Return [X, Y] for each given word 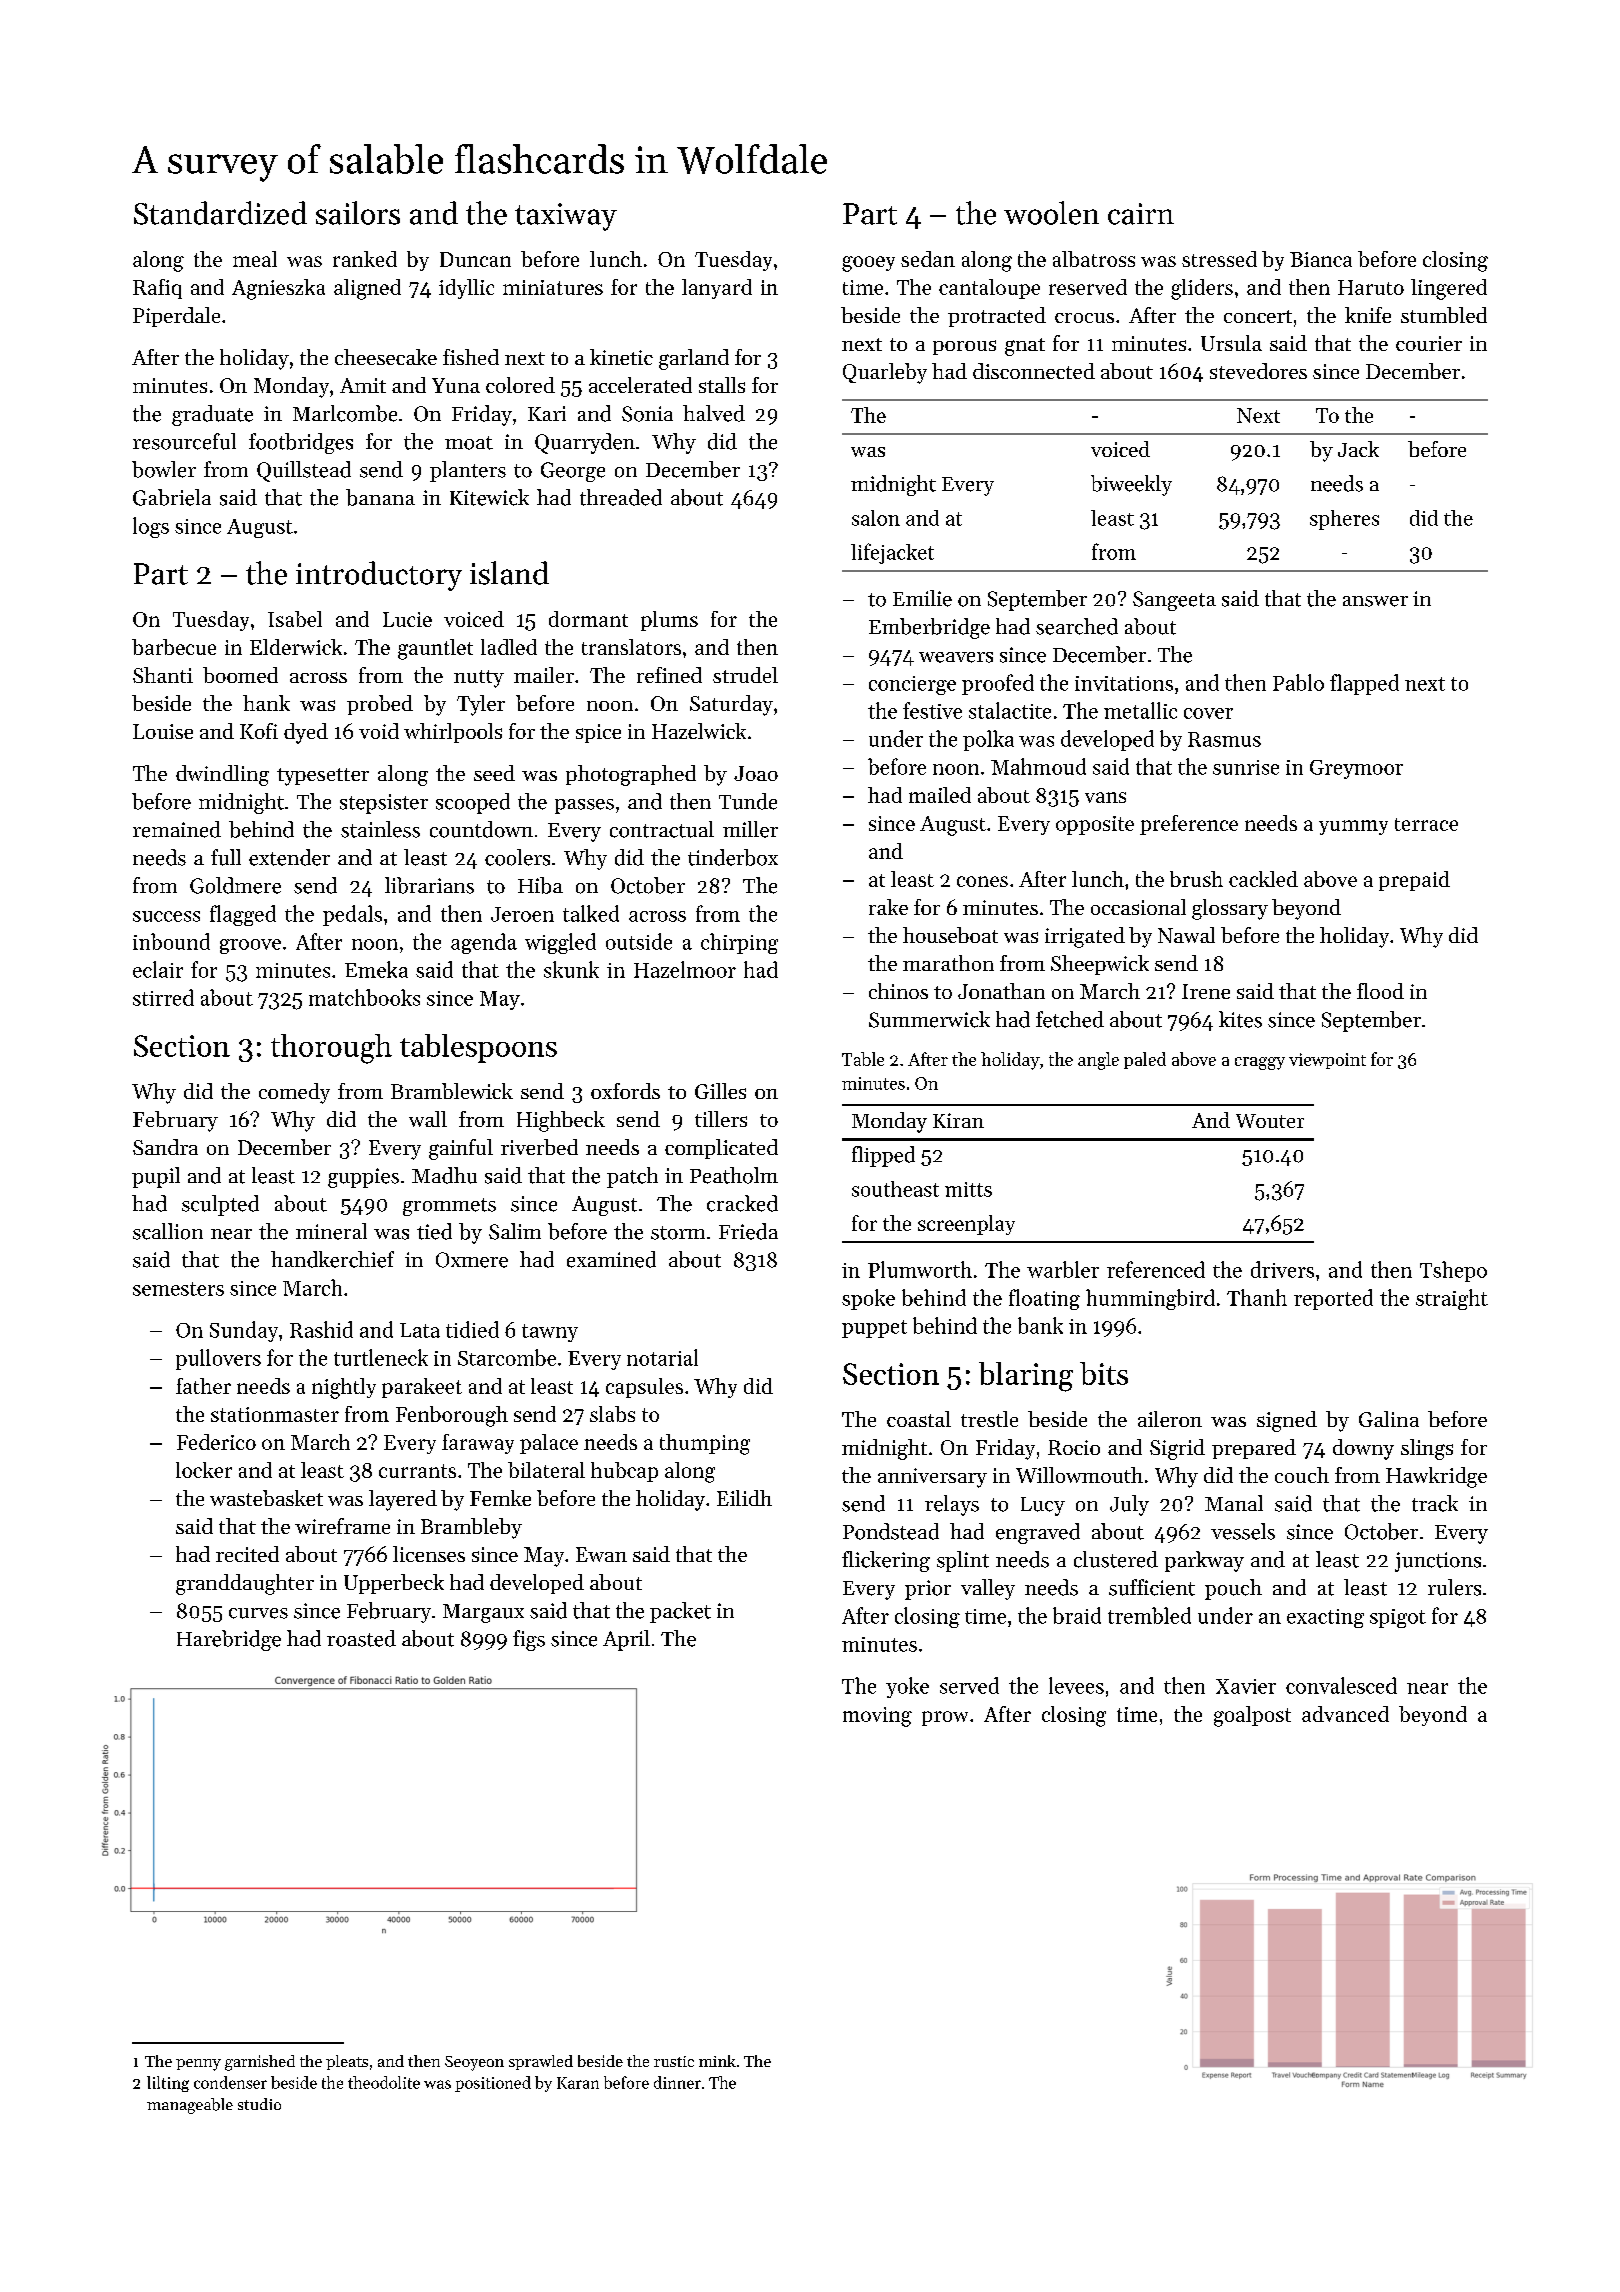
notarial [662, 1357]
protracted [997, 317]
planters [468, 471]
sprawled [541, 2062]
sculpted [220, 1205]
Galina [1389, 1419]
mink [717, 2061]
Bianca [1321, 259]
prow [945, 1718]
